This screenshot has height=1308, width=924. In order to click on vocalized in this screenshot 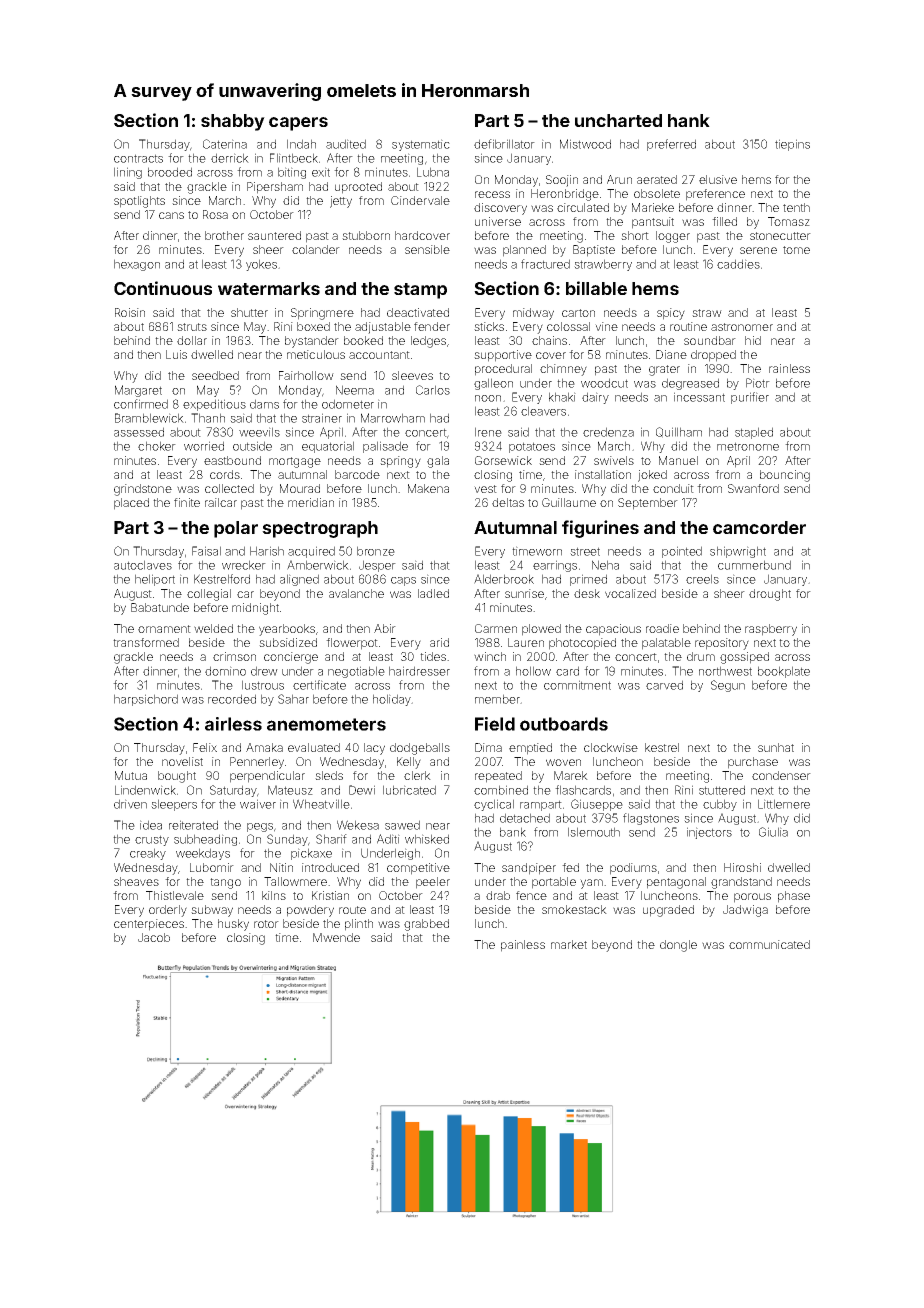, I will do `click(630, 593)`.
